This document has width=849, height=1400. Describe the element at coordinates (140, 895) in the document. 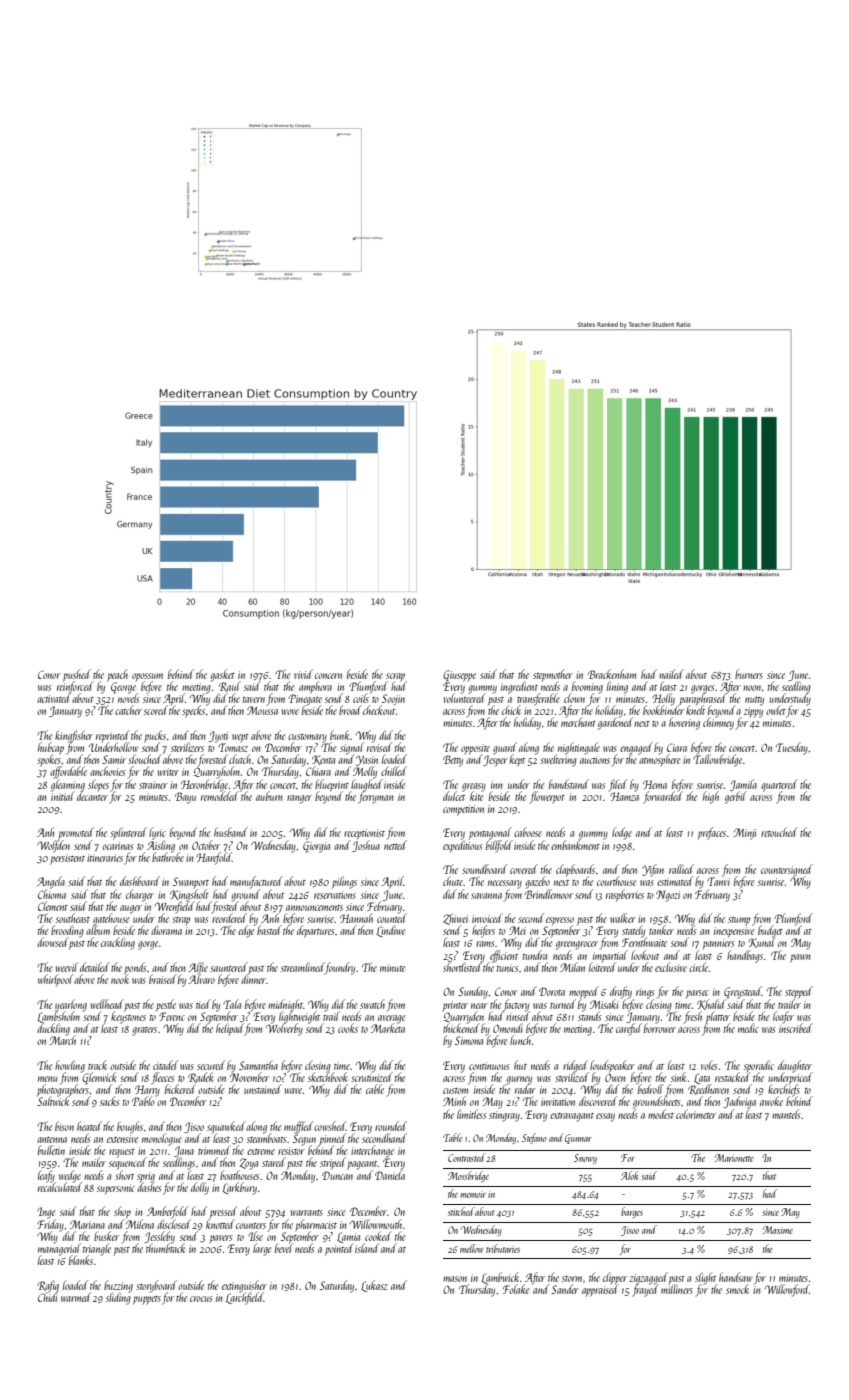

I see `charger` at that location.
